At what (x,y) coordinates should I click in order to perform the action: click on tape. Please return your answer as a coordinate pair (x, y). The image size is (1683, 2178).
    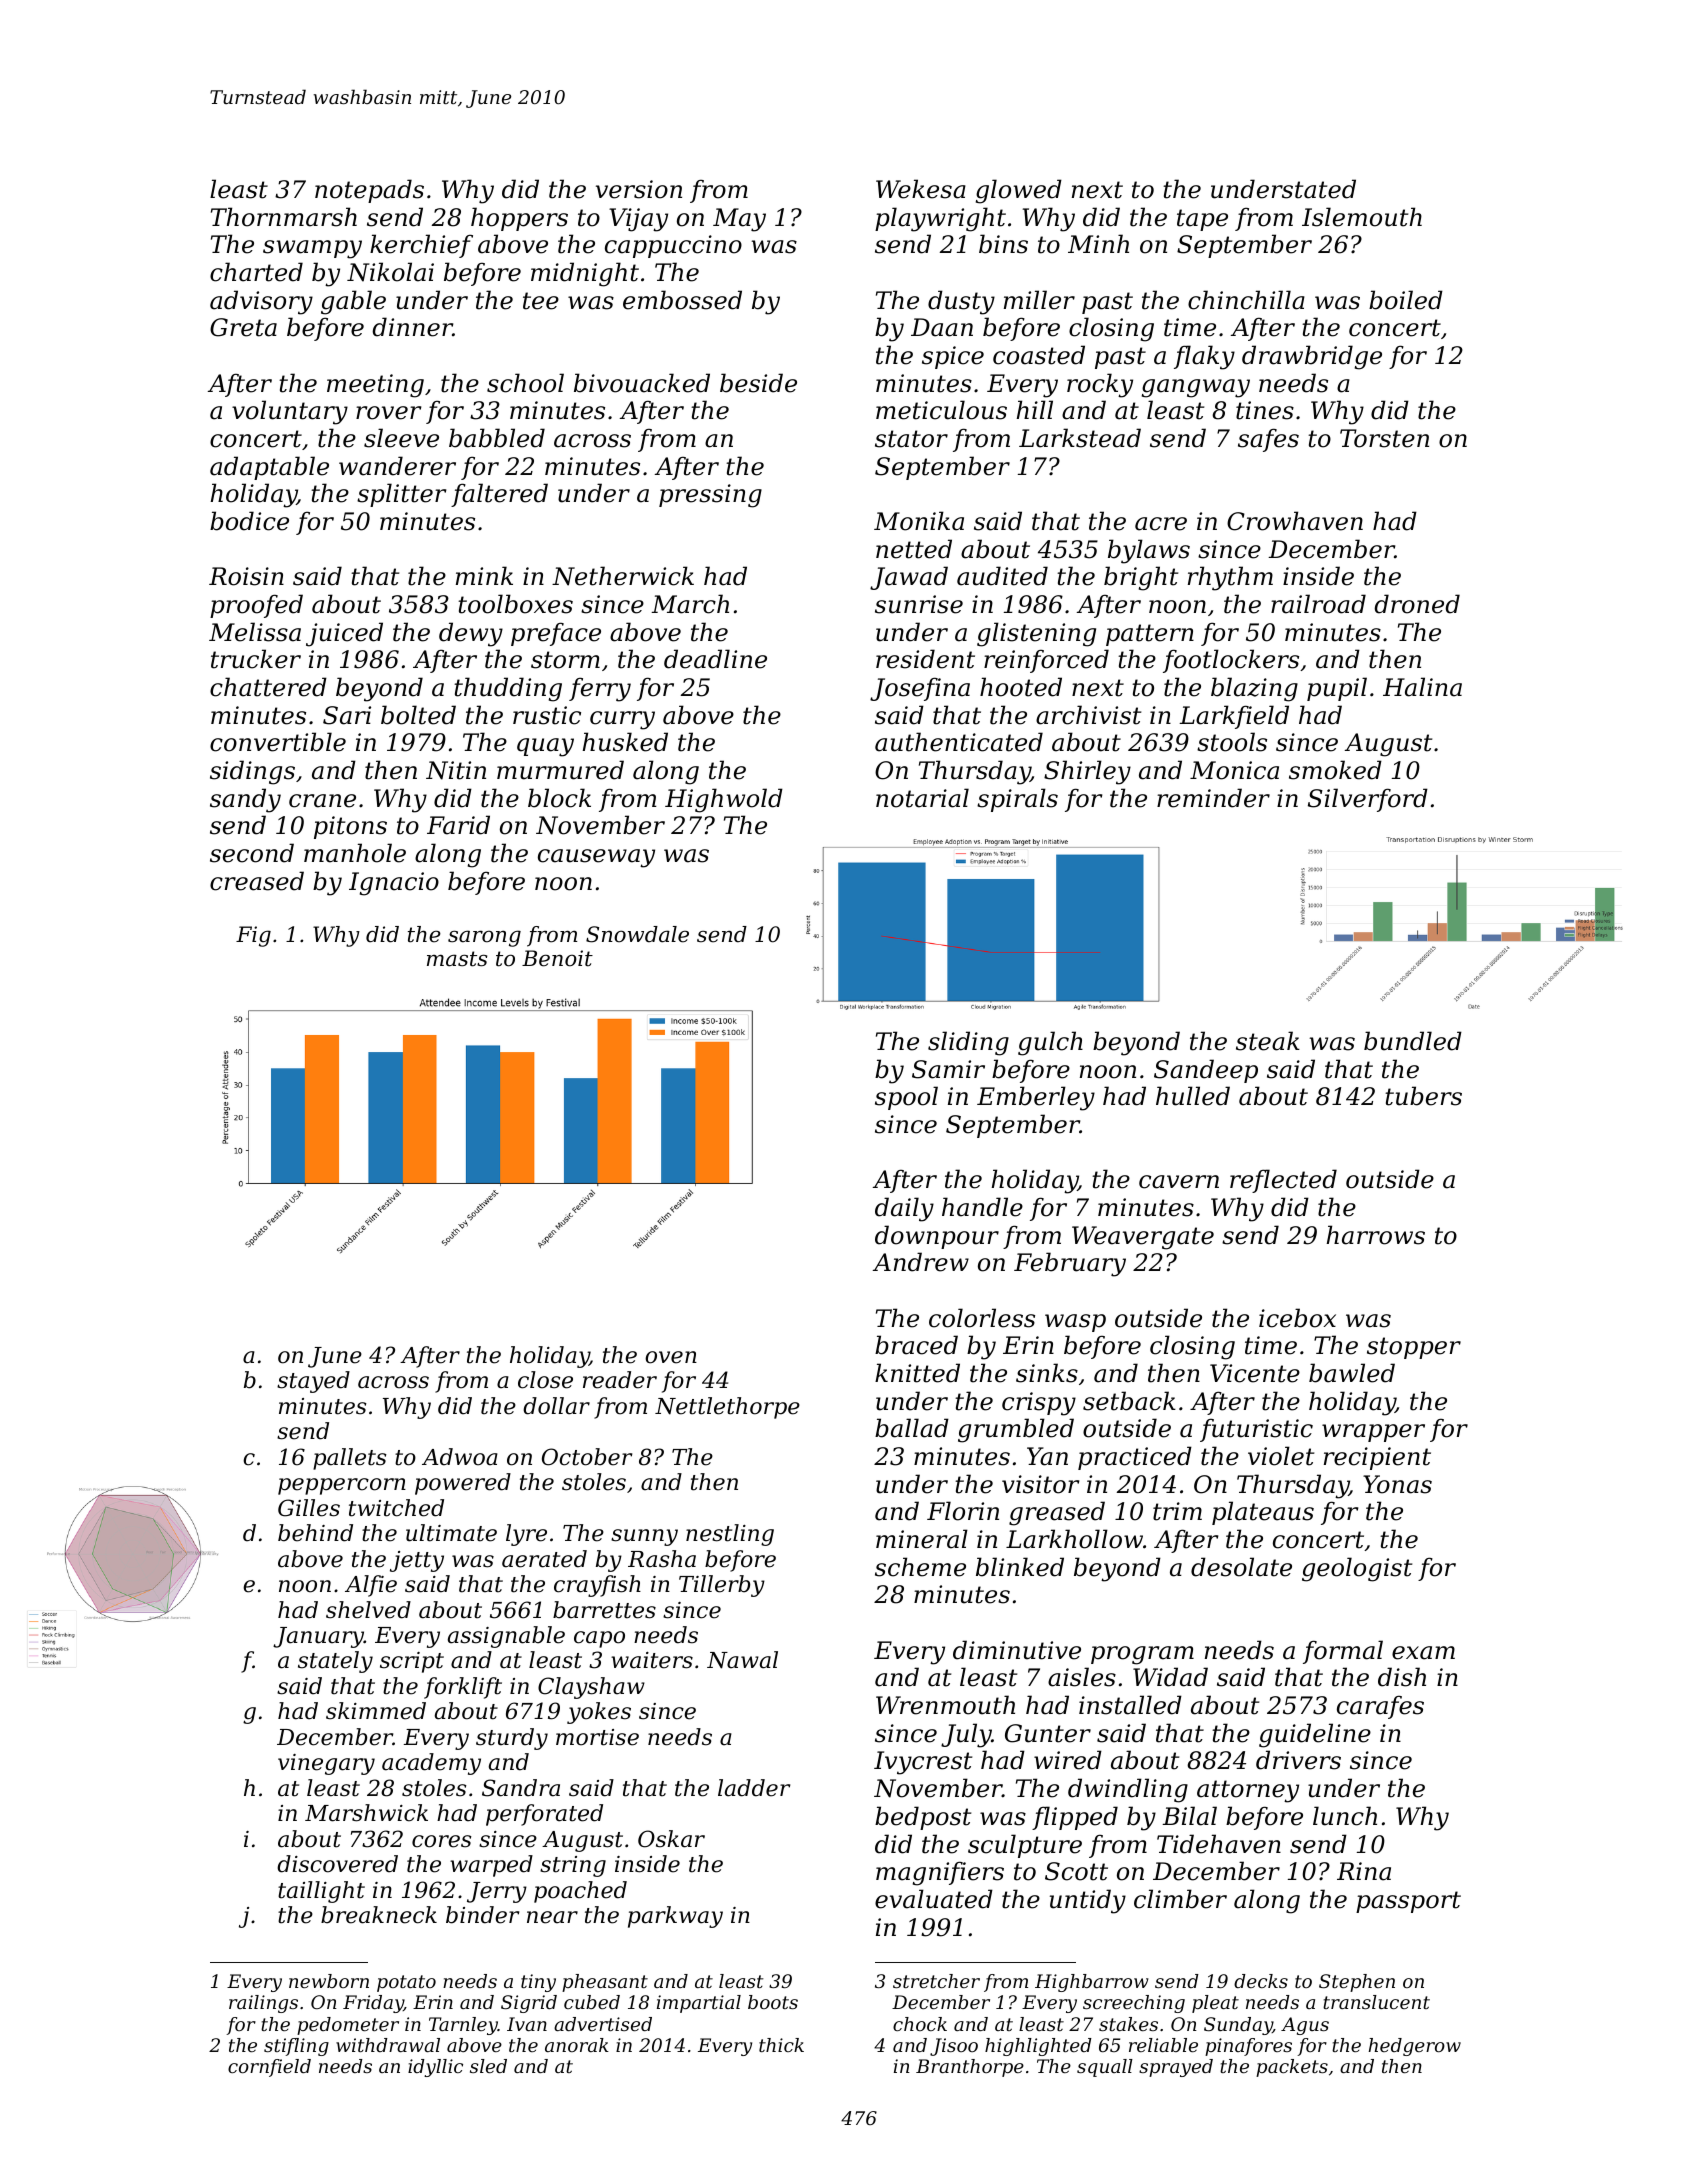
    Looking at the image, I should click on (1202, 220).
